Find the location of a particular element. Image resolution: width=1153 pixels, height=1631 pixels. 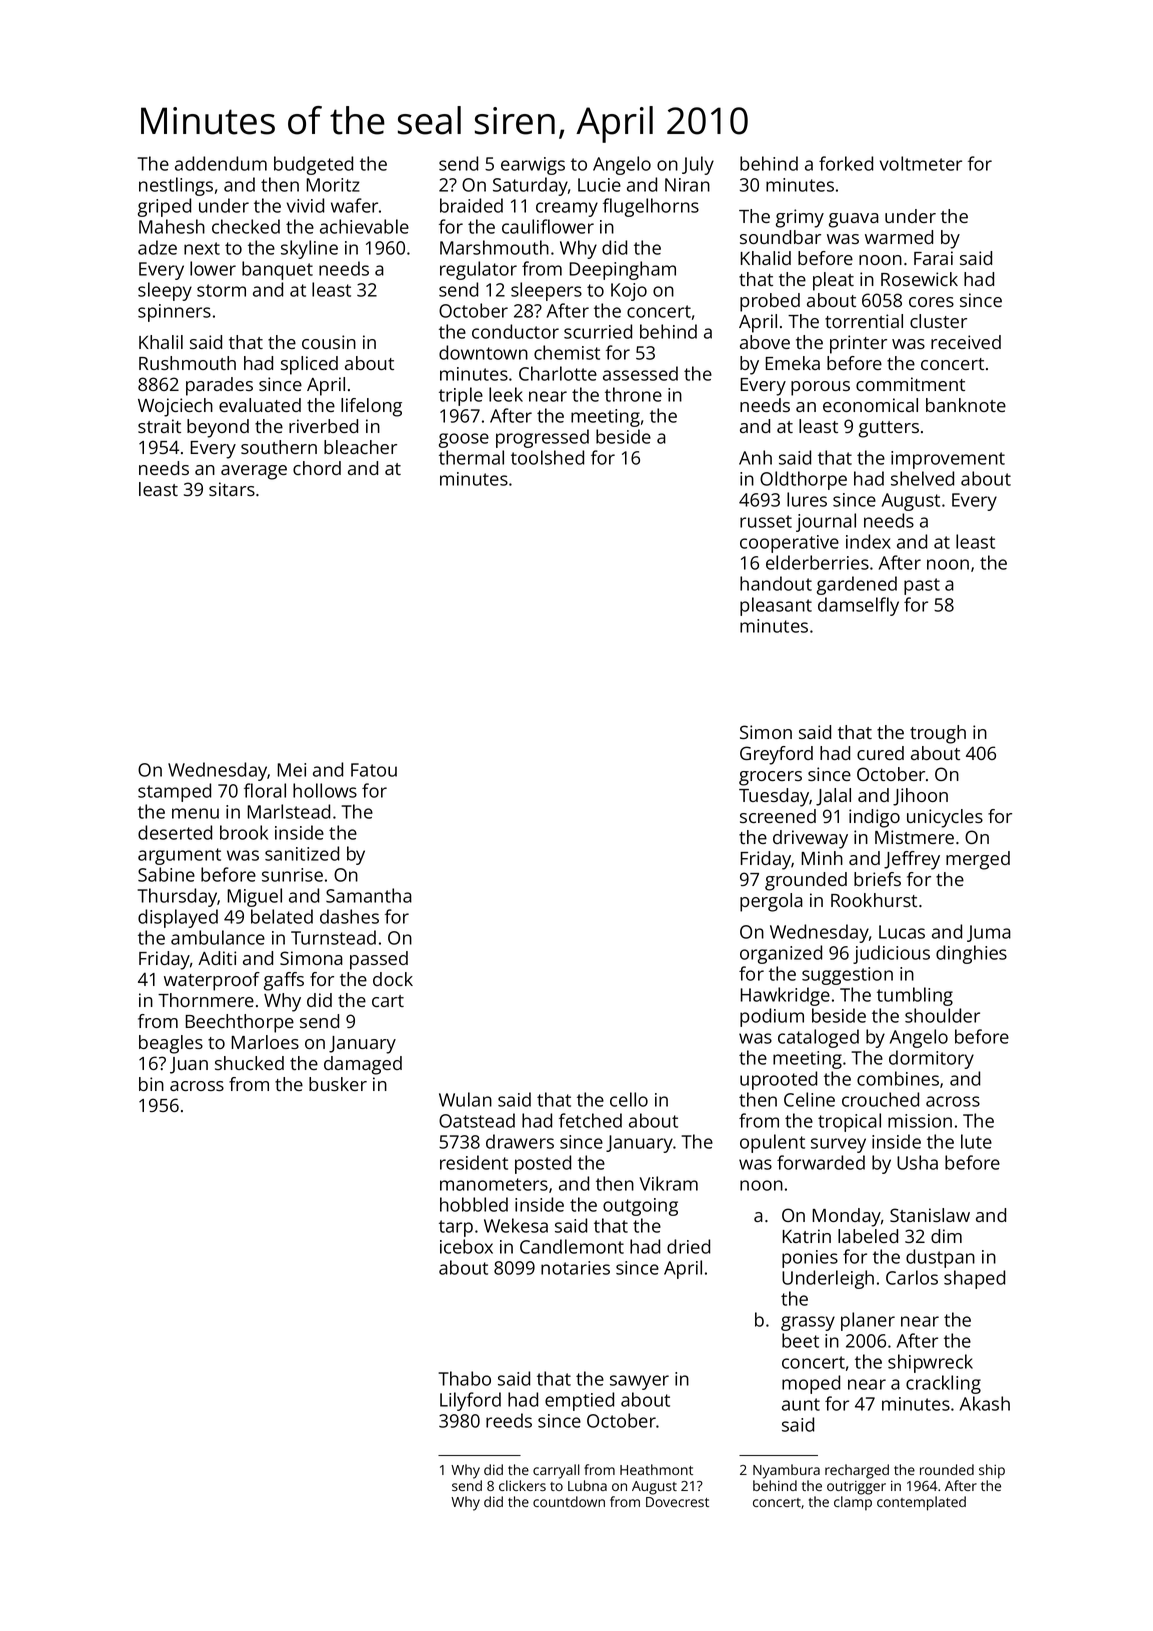

displayed is located at coordinates (178, 918).
